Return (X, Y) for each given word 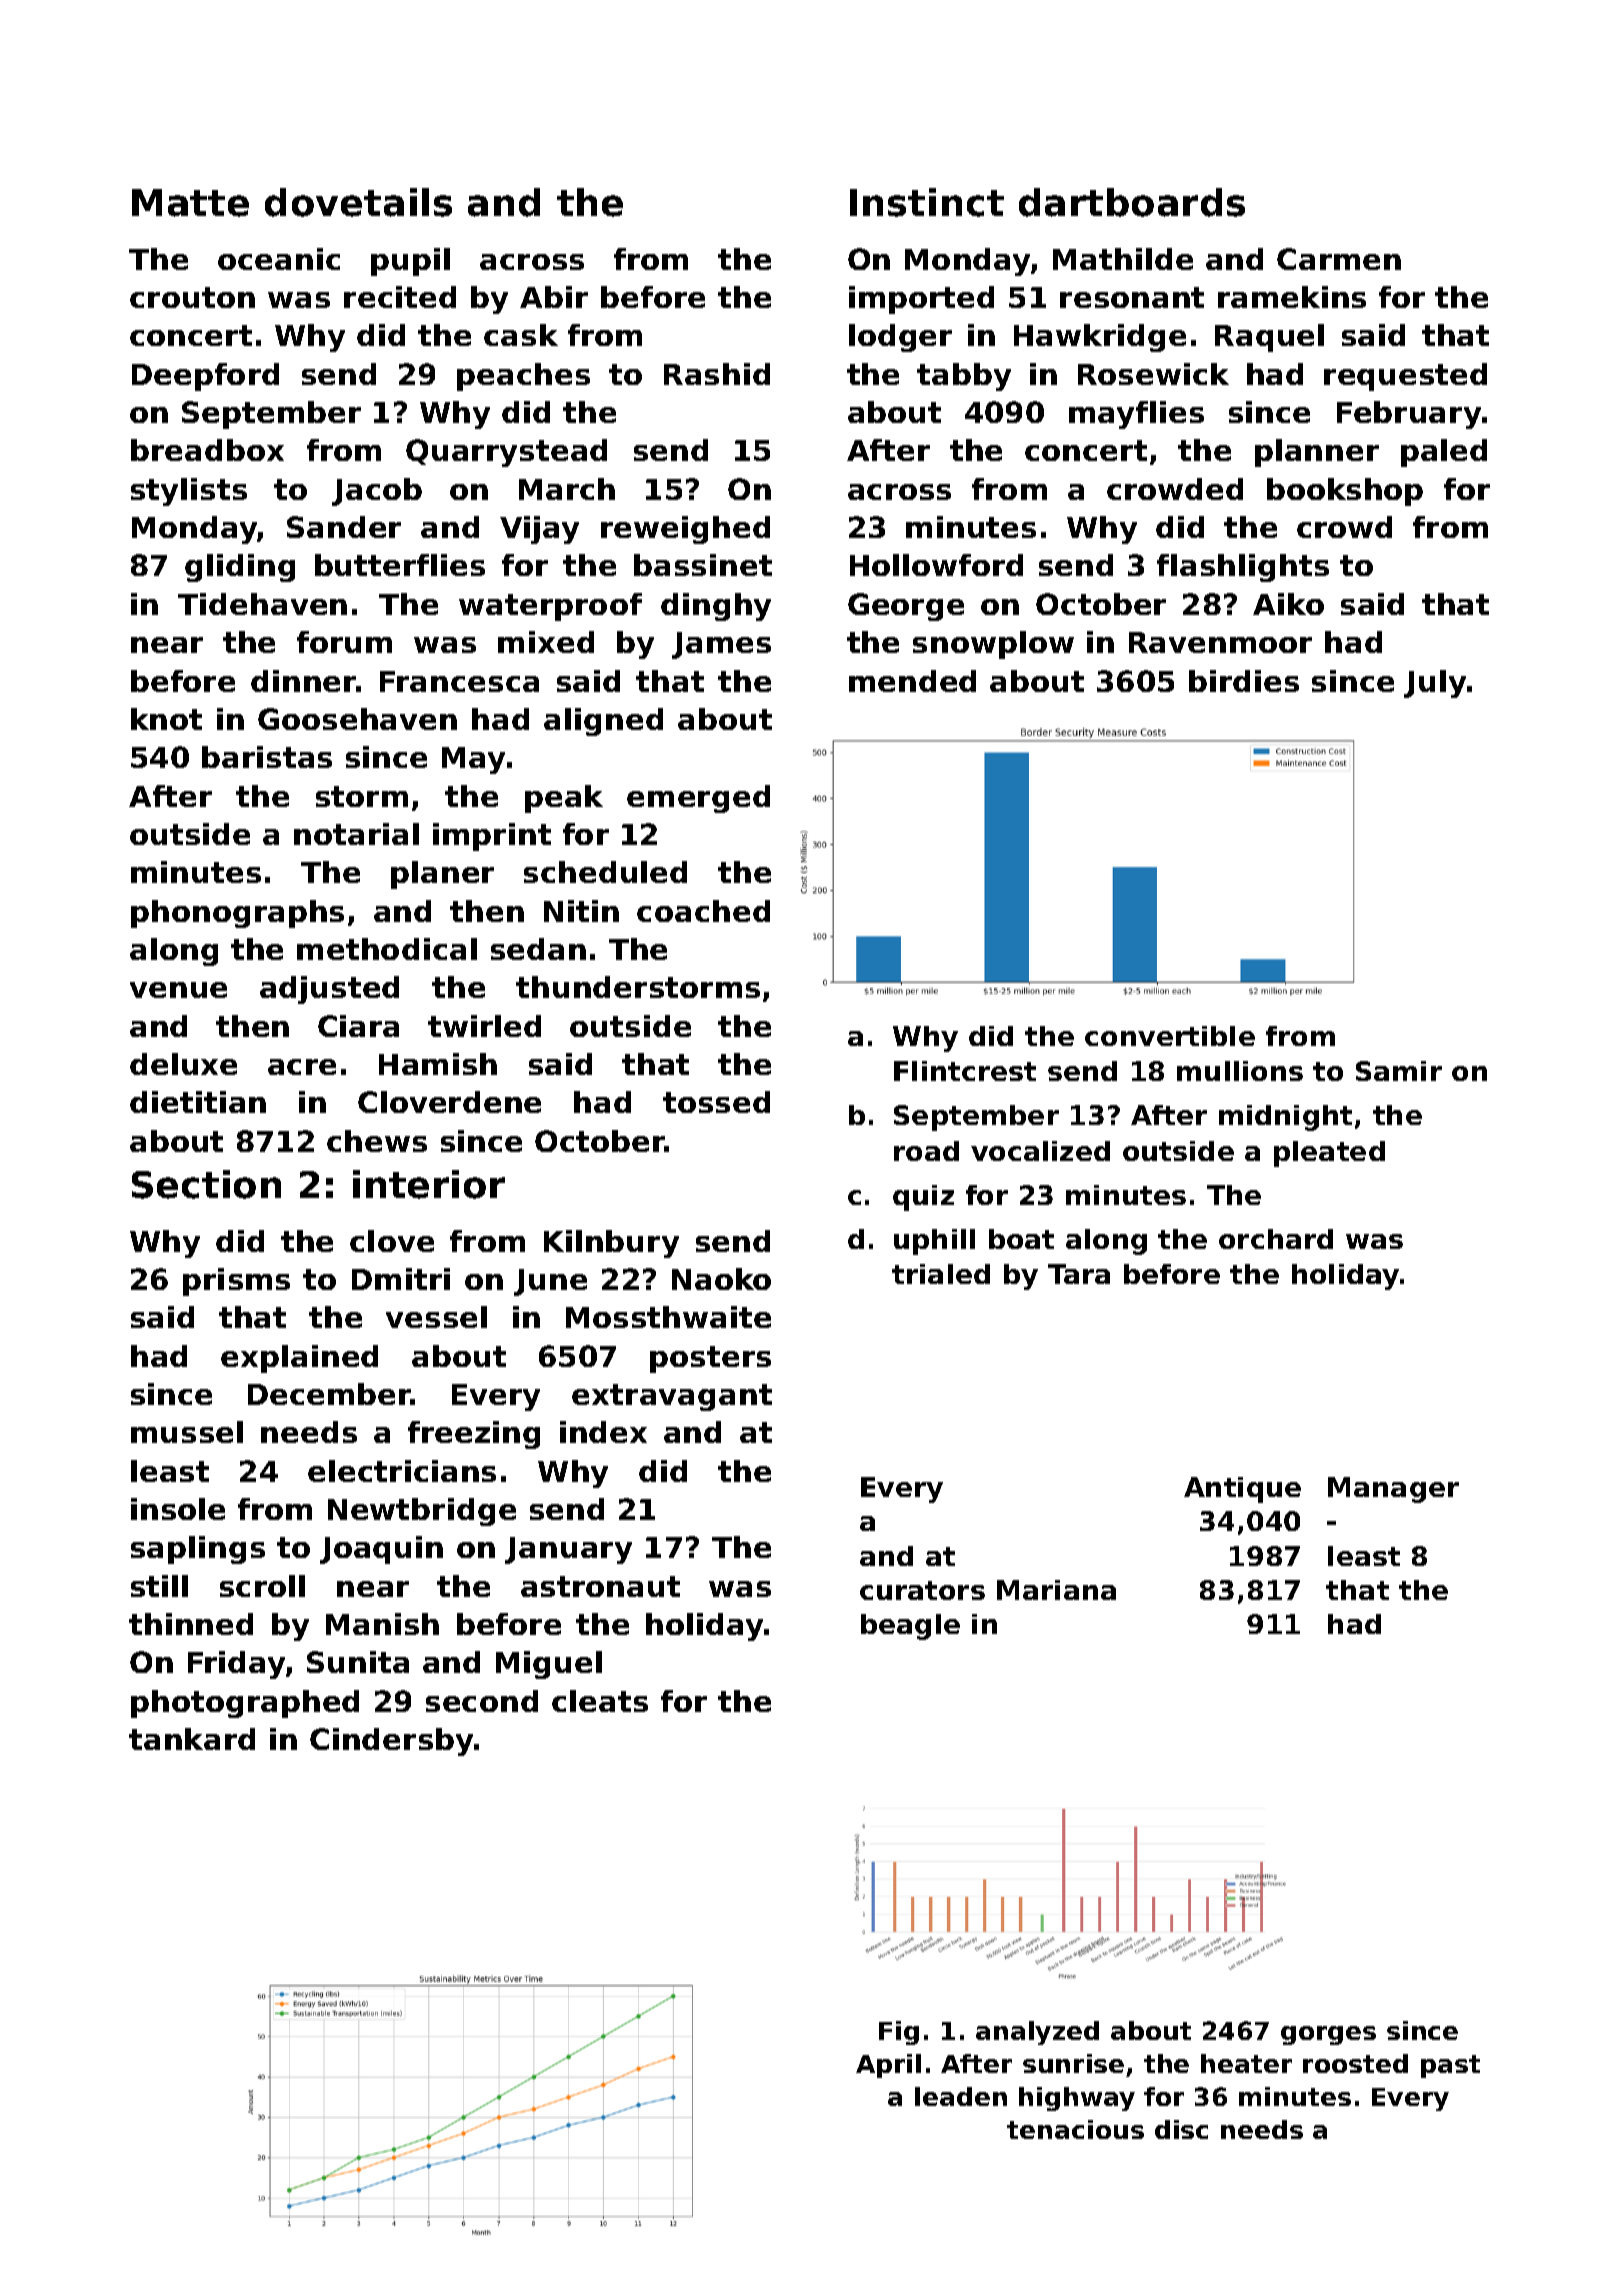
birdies (1244, 681)
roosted (1355, 2063)
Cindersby (391, 1742)
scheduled (605, 872)
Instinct (927, 202)
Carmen (1339, 259)
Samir (1399, 1071)
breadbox (207, 450)
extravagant (672, 1397)
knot (166, 719)
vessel (436, 1317)
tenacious (1075, 2129)
